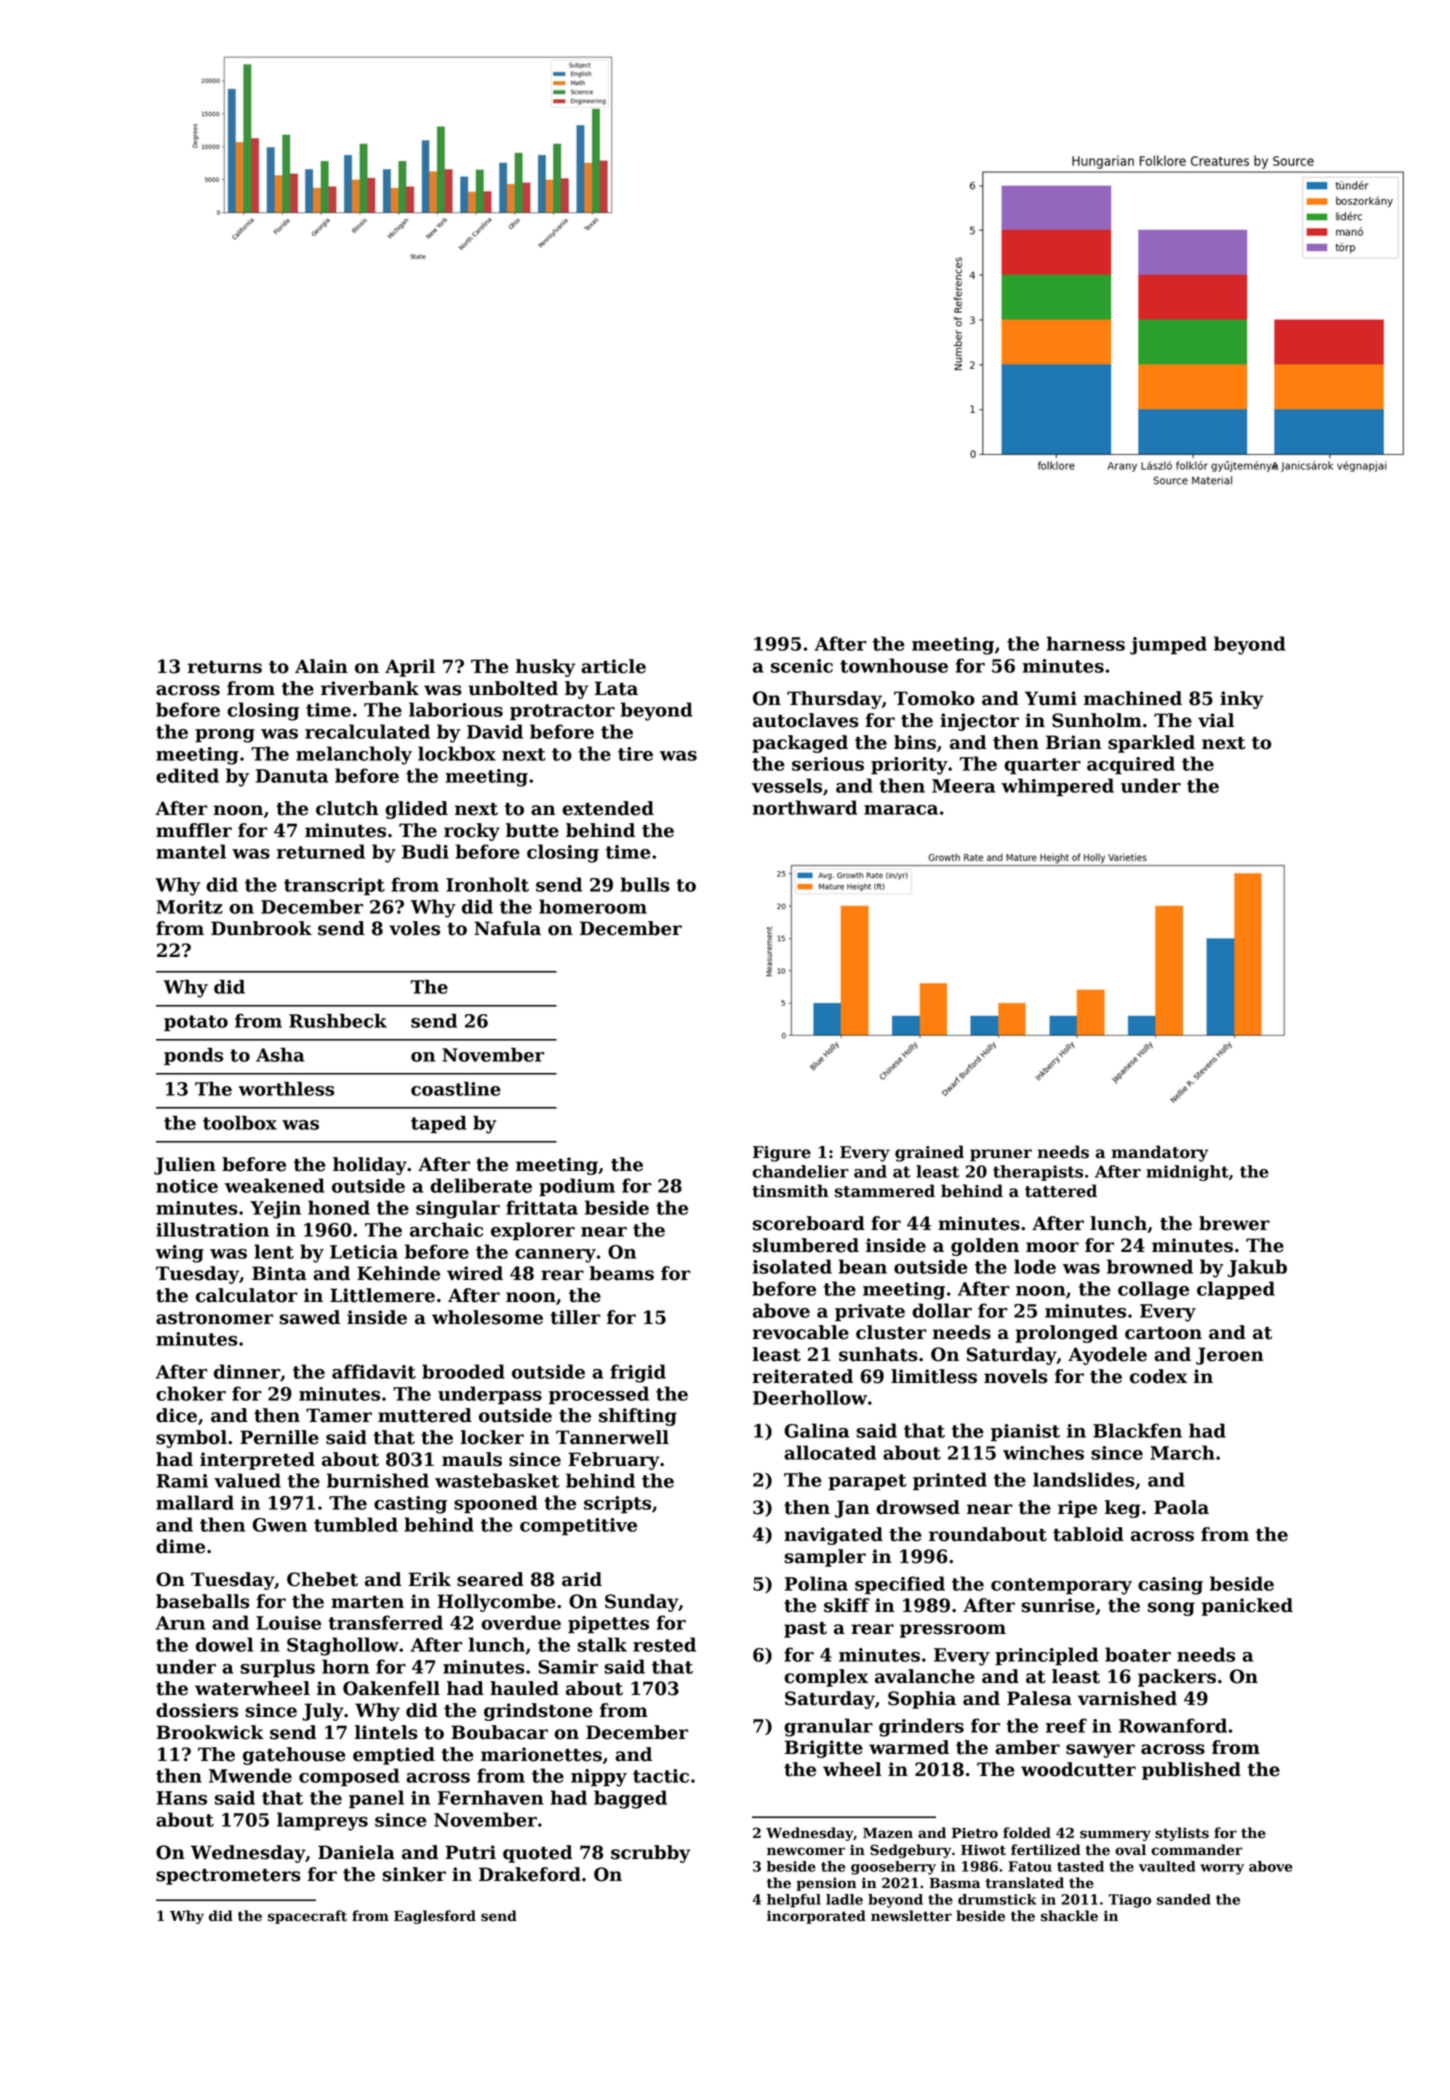  What do you see at coordinates (1057, 787) in the screenshot?
I see `whimpered` at bounding box center [1057, 787].
